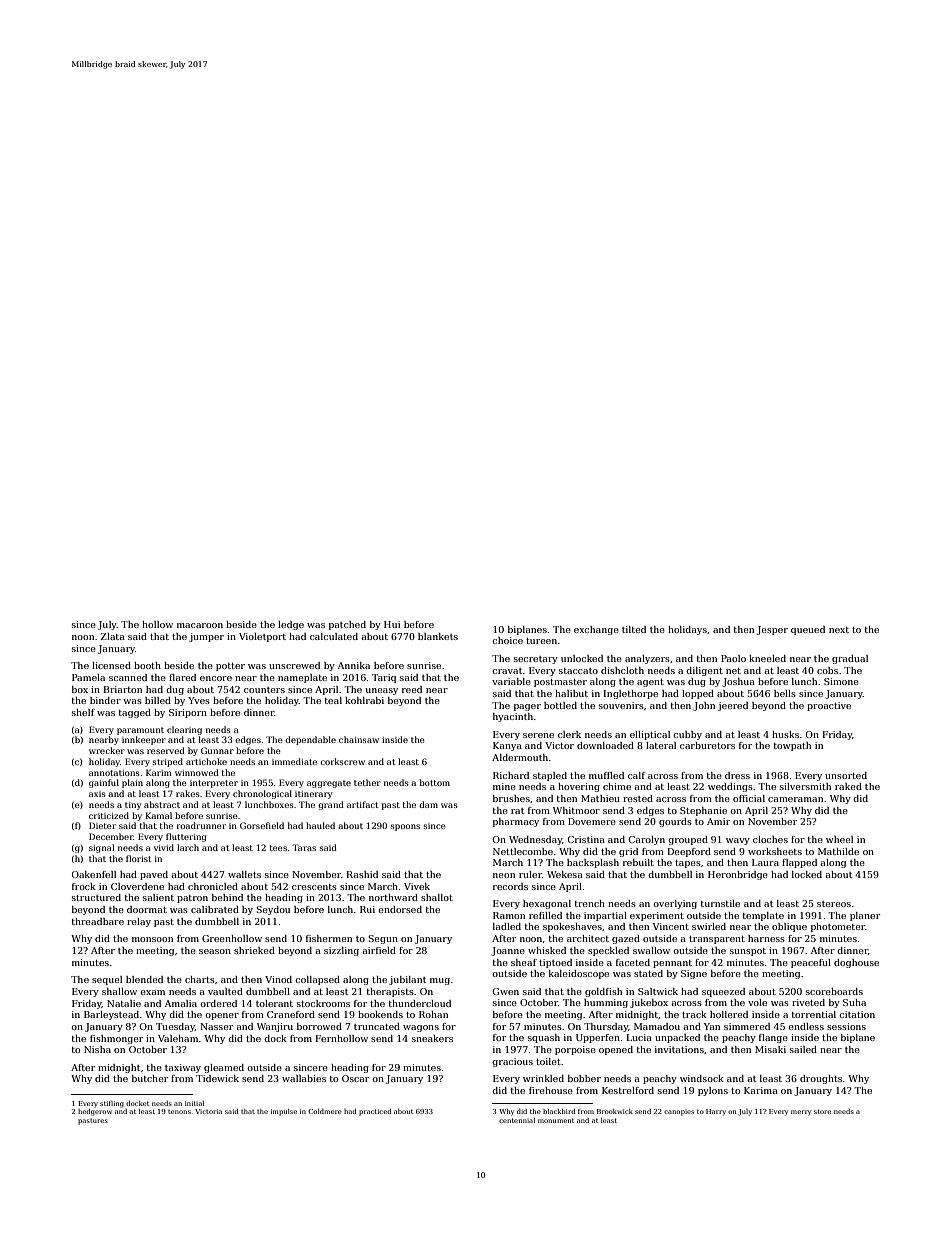 The width and height of the screenshot is (952, 1233). Describe the element at coordinates (98, 921) in the screenshot. I see `threadbare` at that location.
